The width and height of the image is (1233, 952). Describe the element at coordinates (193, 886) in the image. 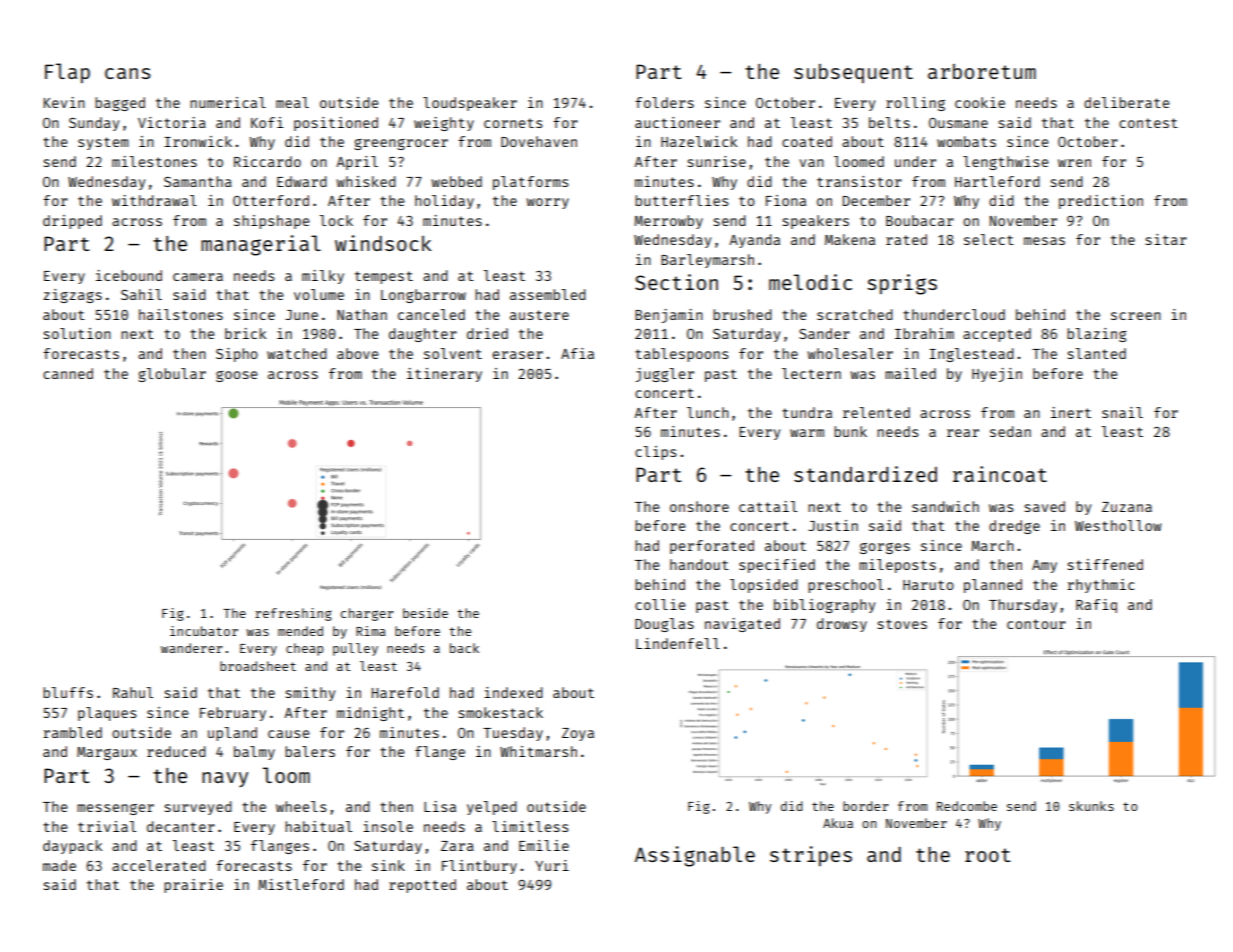

I see `prairie` at that location.
